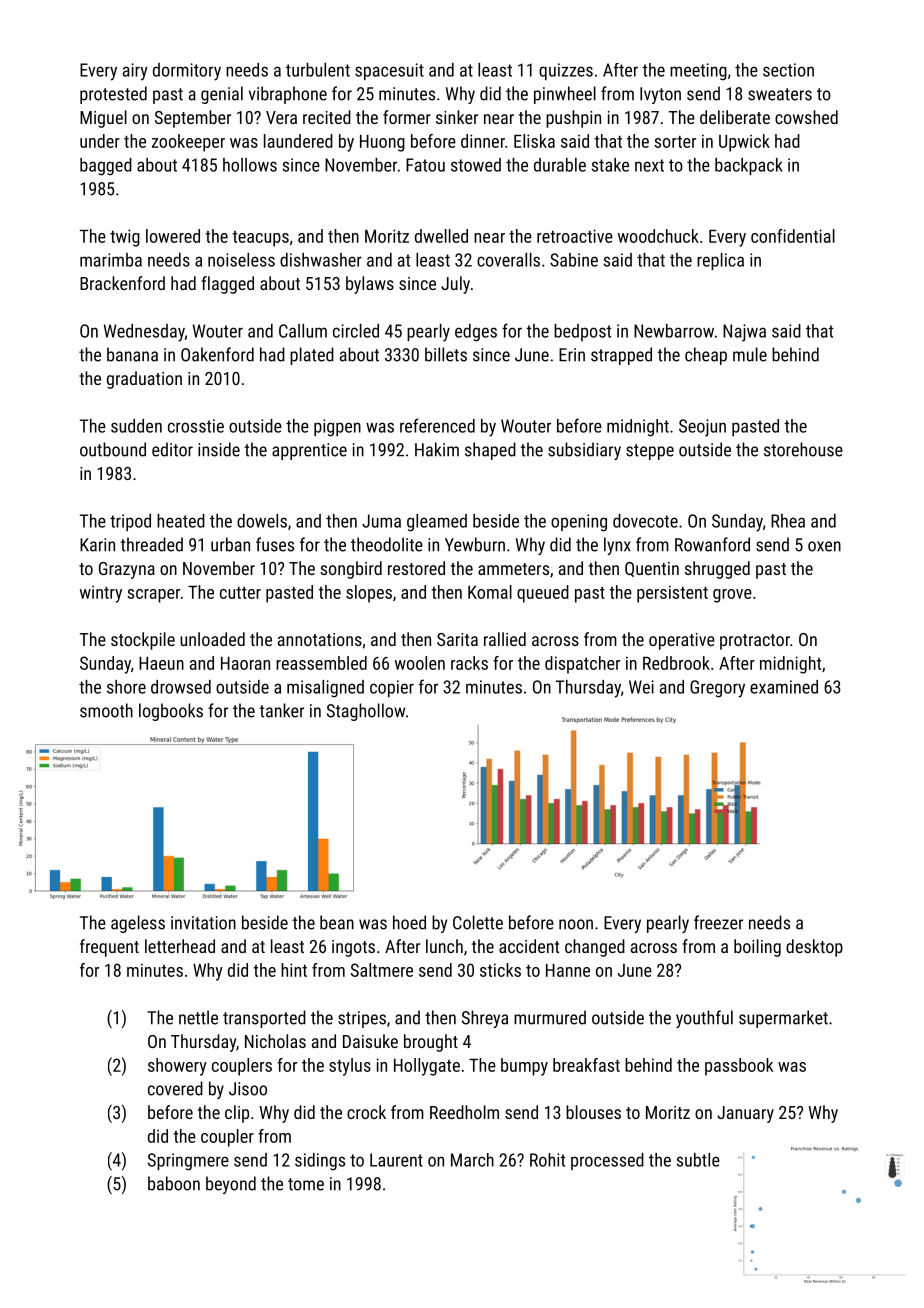  What do you see at coordinates (784, 687) in the screenshot?
I see `examined` at bounding box center [784, 687].
